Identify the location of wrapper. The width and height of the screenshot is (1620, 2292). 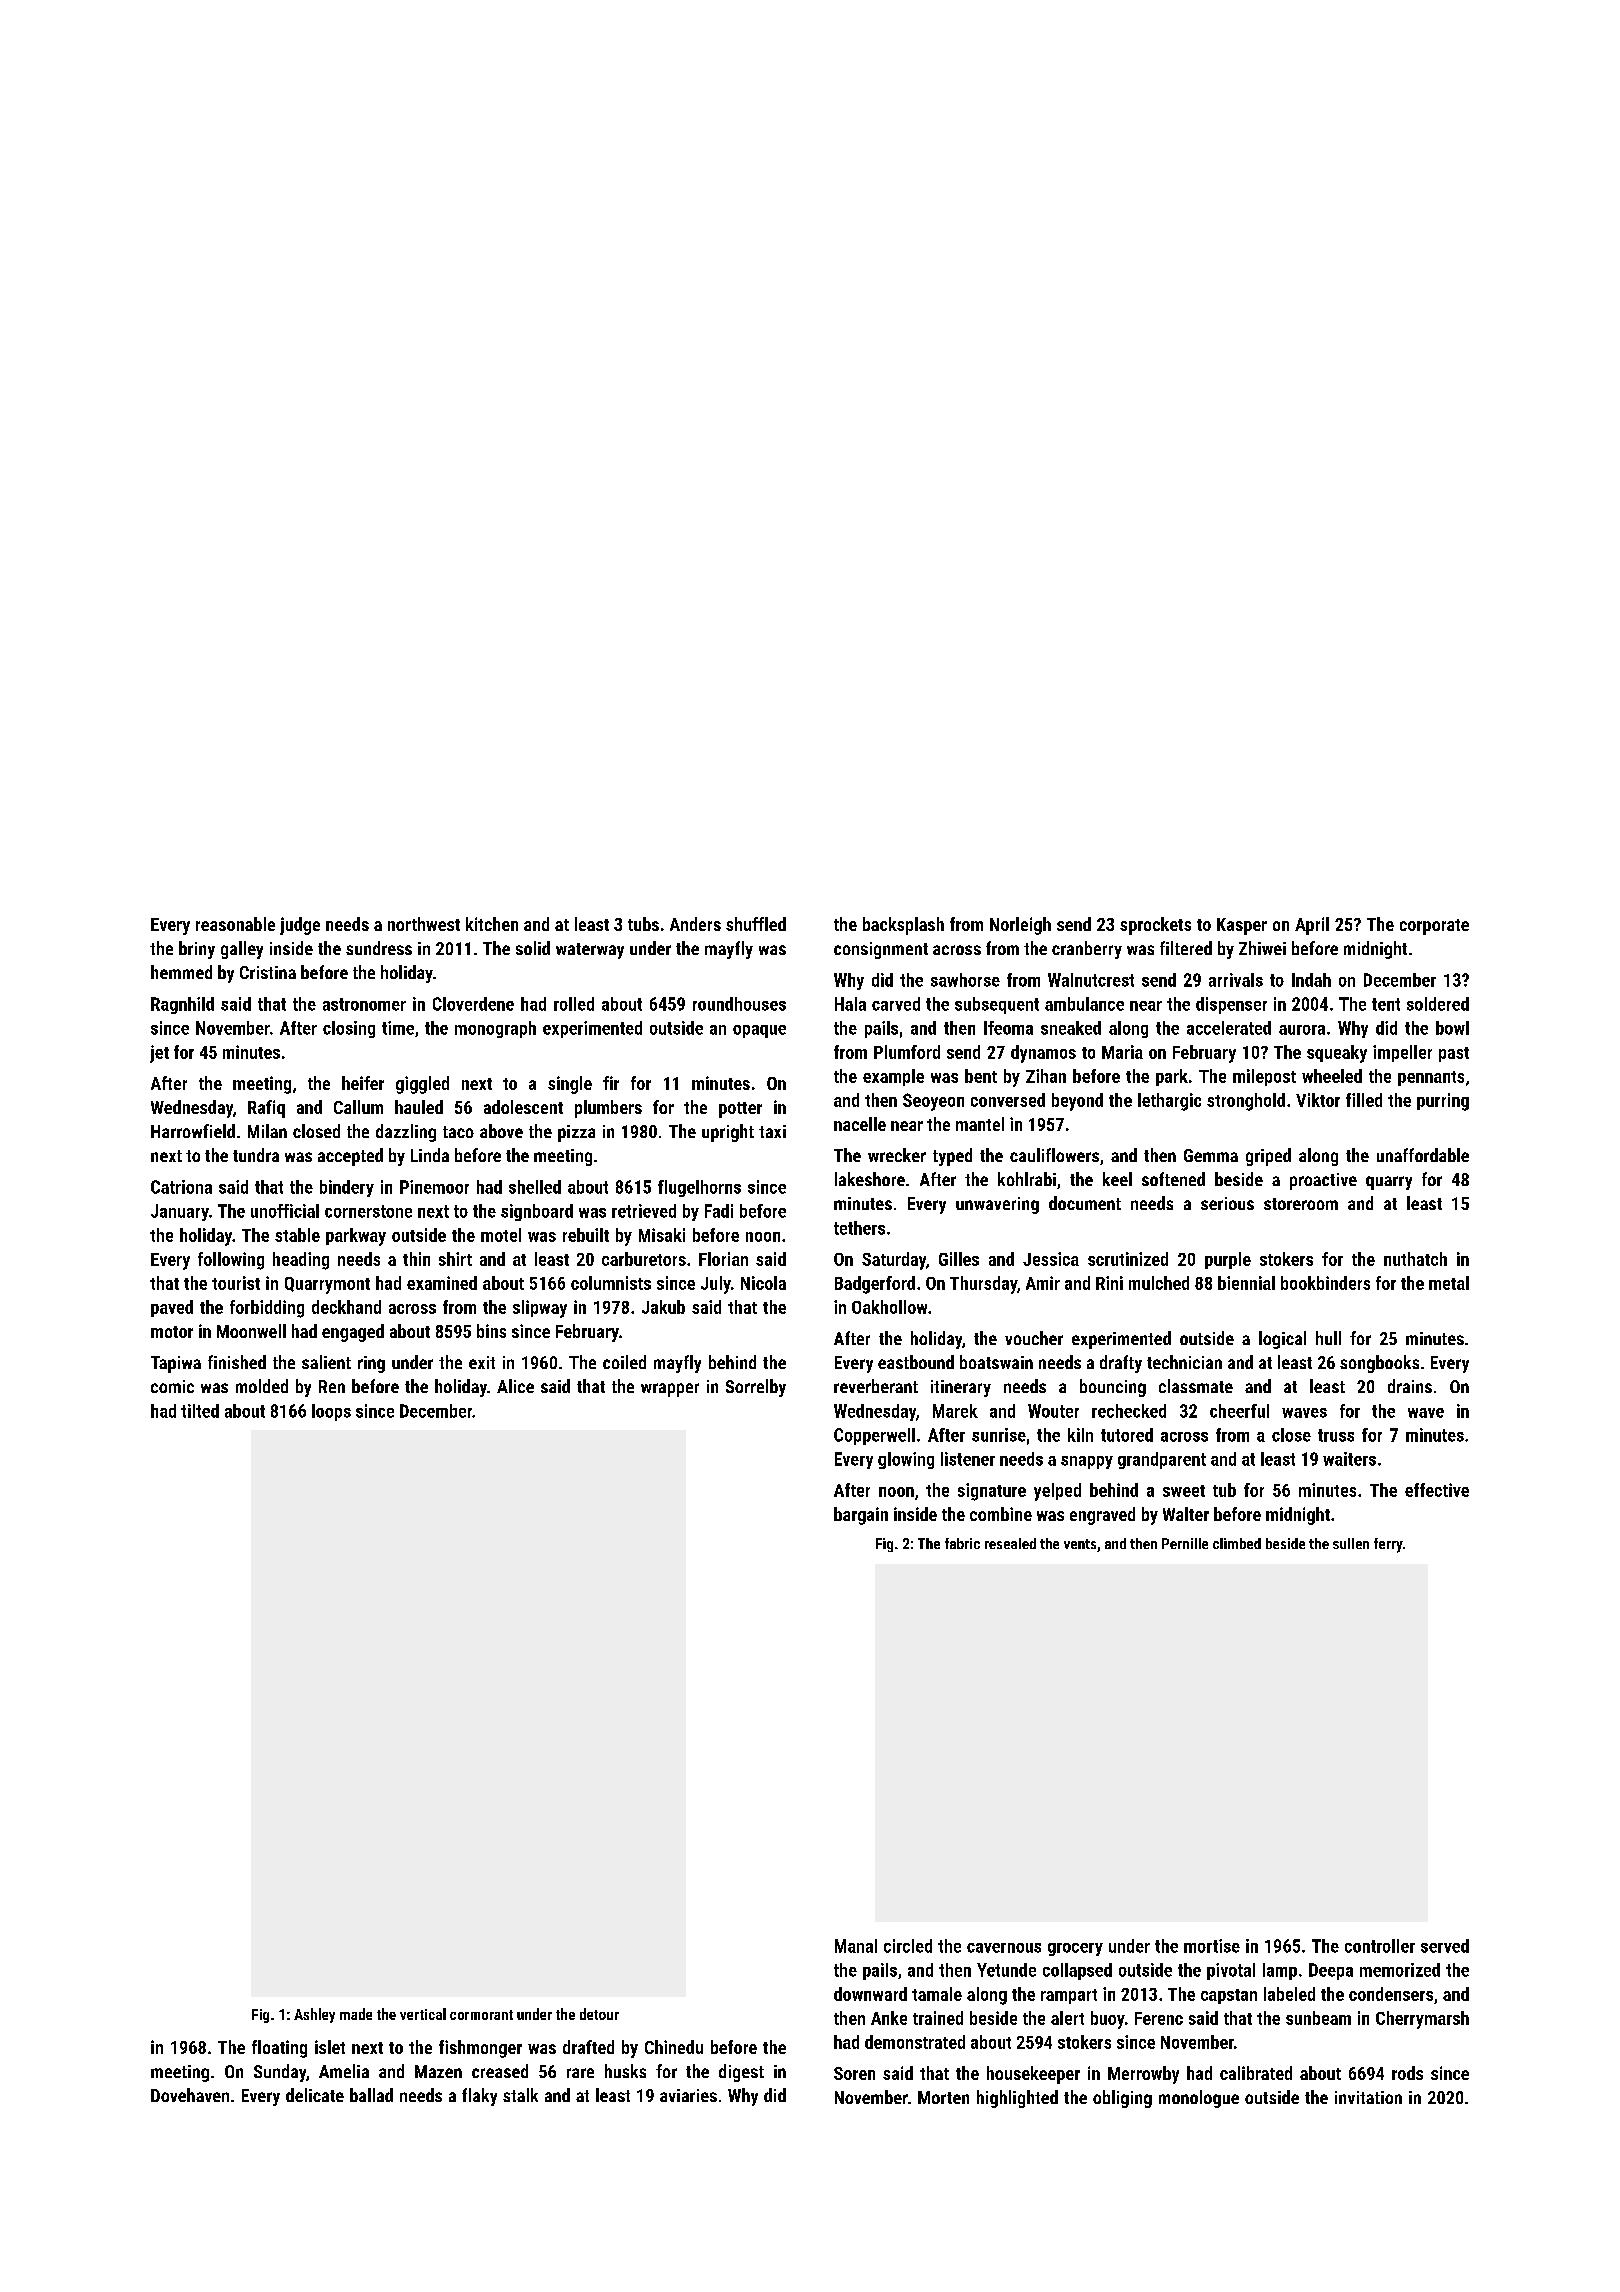
(670, 1390).
